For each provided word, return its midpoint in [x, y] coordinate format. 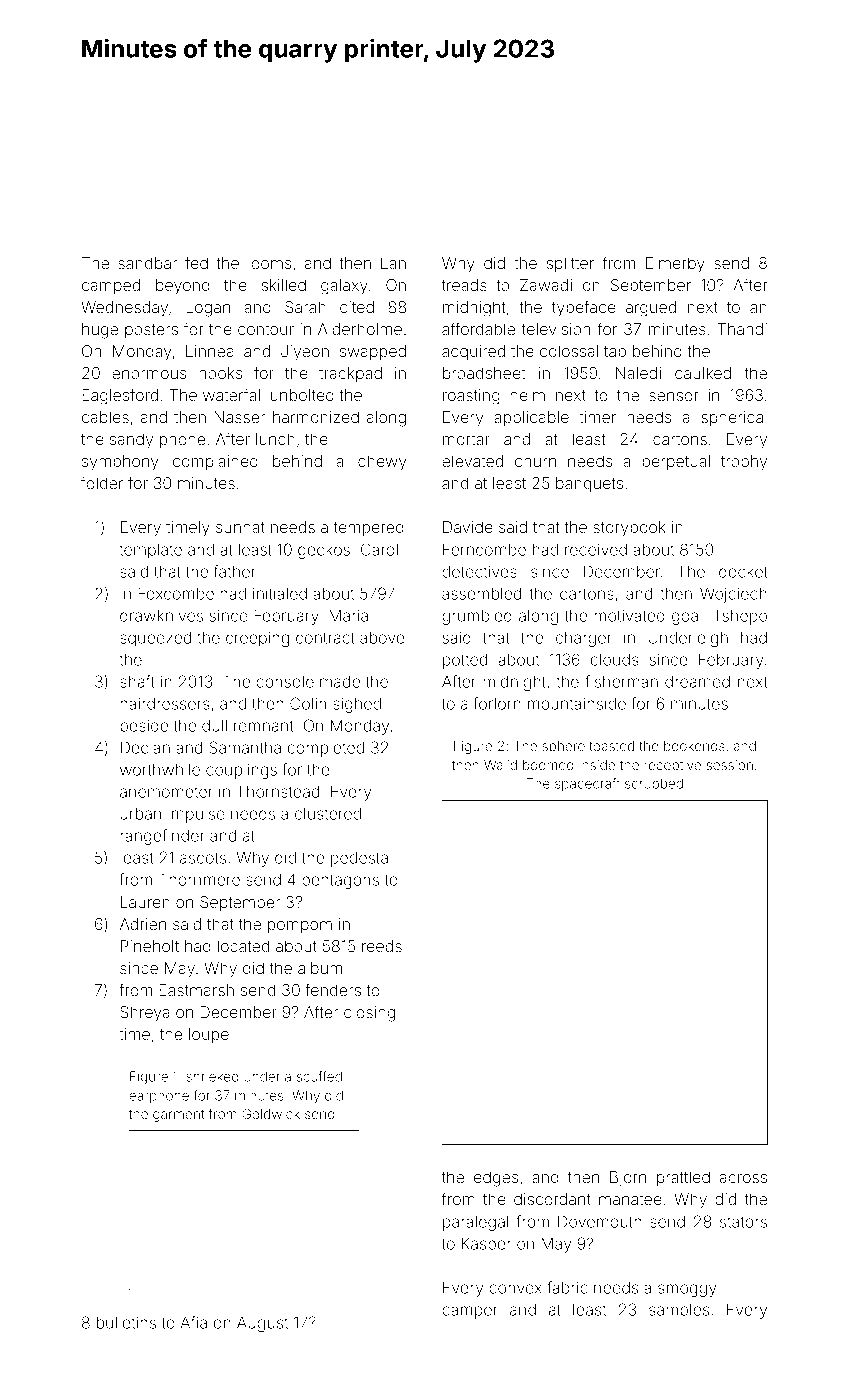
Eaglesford [120, 396]
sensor [674, 396]
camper [470, 1312]
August [262, 1324]
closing [369, 1014]
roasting [471, 397]
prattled [683, 1178]
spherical [734, 418]
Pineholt [150, 946]
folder [102, 482]
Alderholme [360, 329]
